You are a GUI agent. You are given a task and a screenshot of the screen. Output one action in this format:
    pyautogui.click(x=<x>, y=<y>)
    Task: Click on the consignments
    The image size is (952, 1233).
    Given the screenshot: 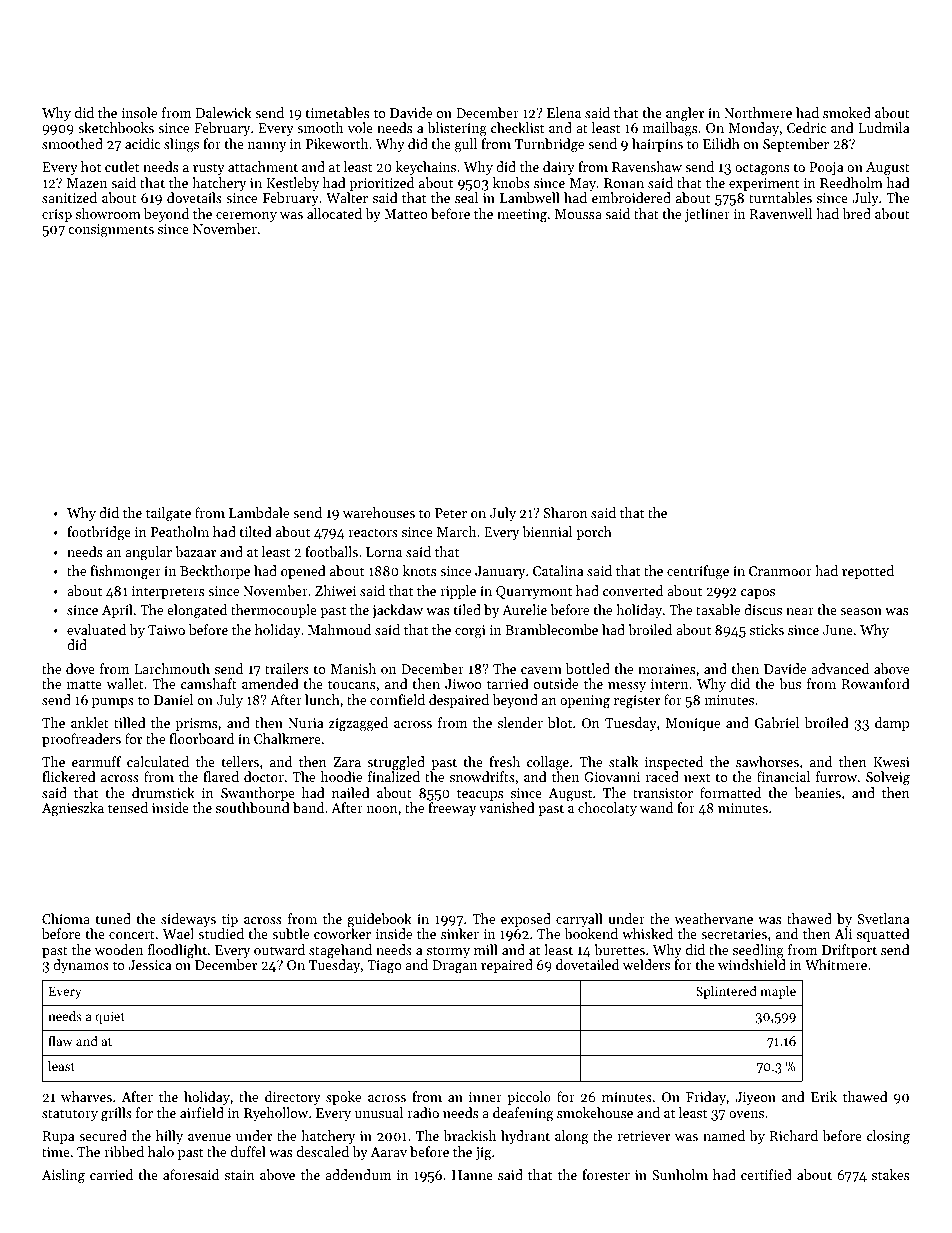 What is the action you would take?
    pyautogui.click(x=111, y=230)
